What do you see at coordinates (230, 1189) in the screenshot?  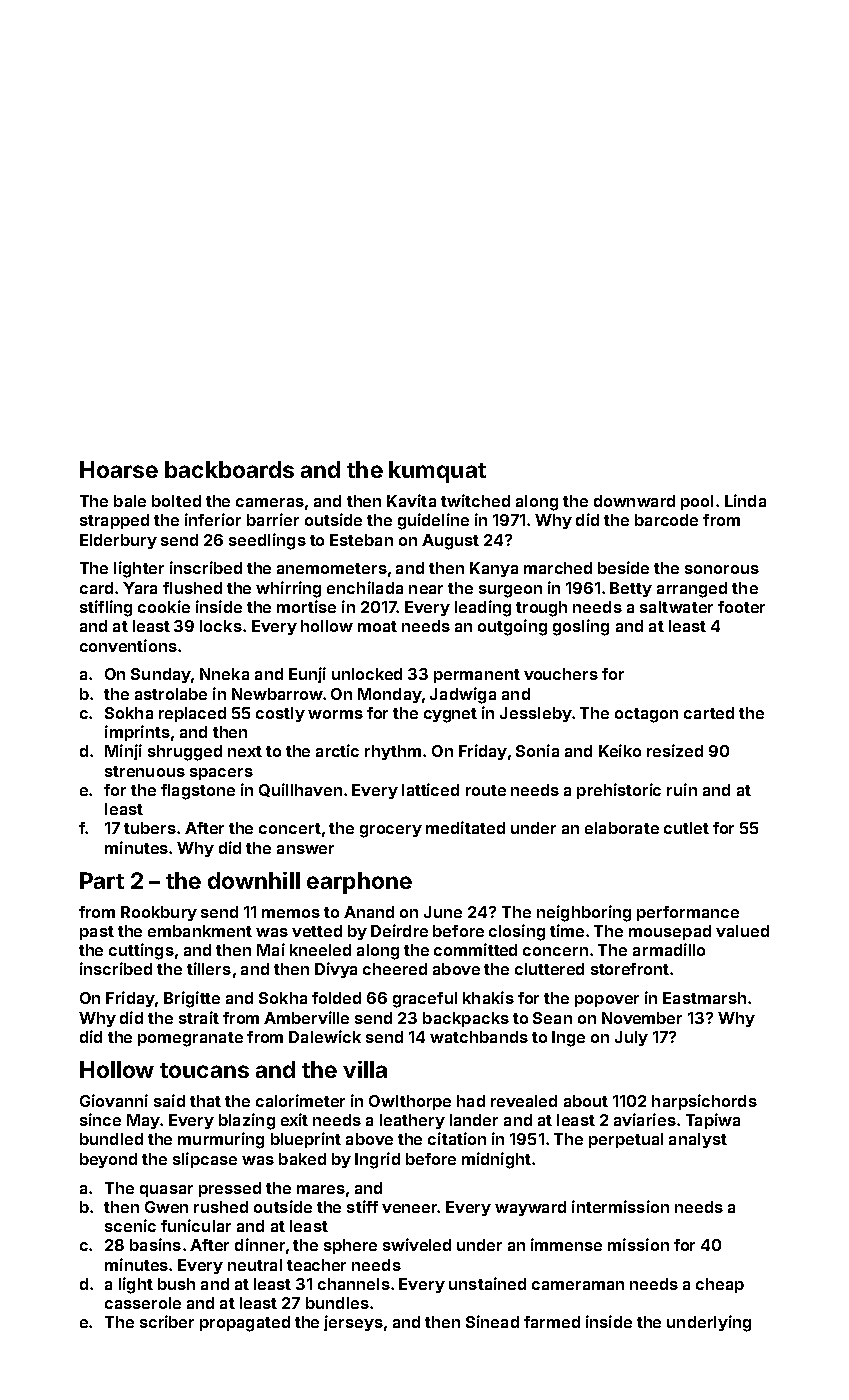 I see `pressed` at bounding box center [230, 1189].
